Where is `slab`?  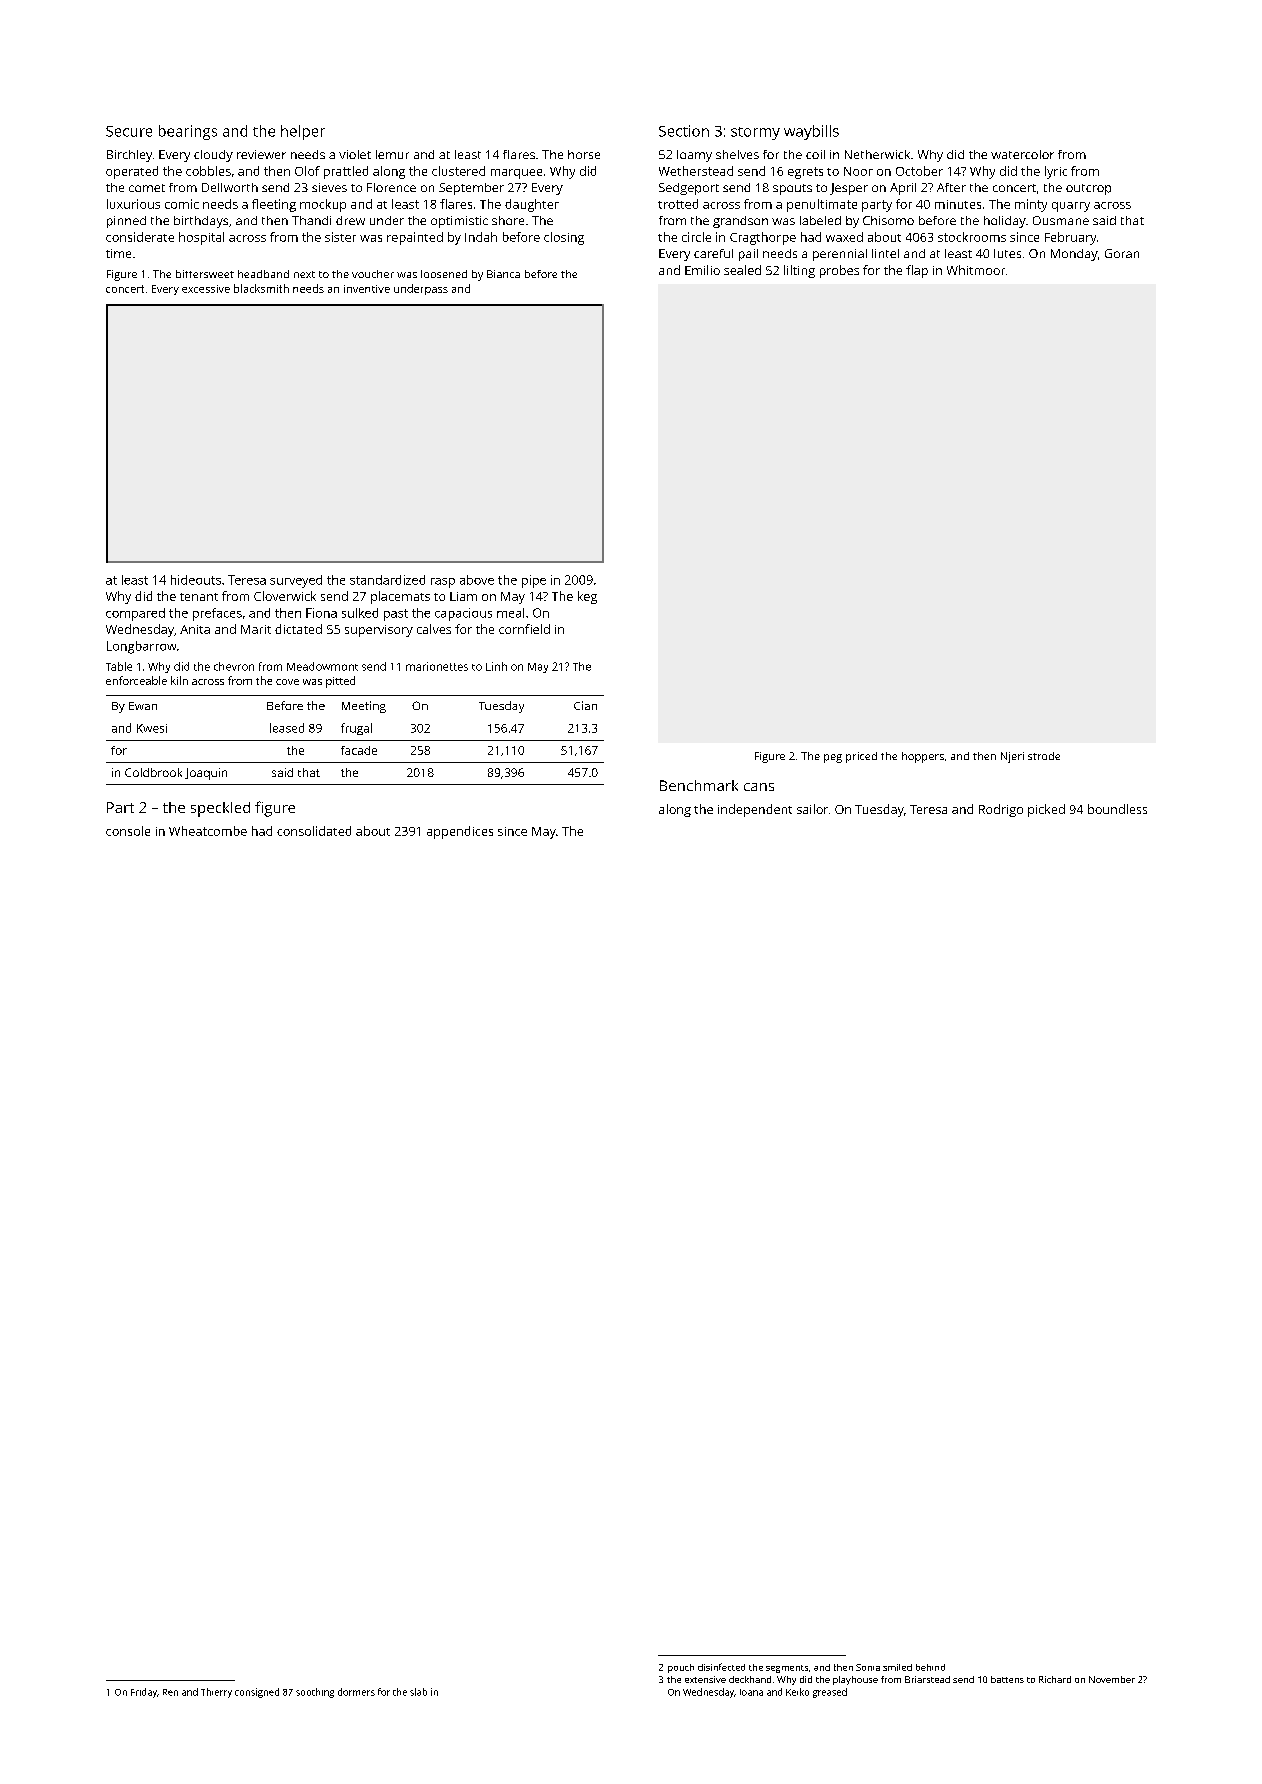 slab is located at coordinates (418, 1692).
